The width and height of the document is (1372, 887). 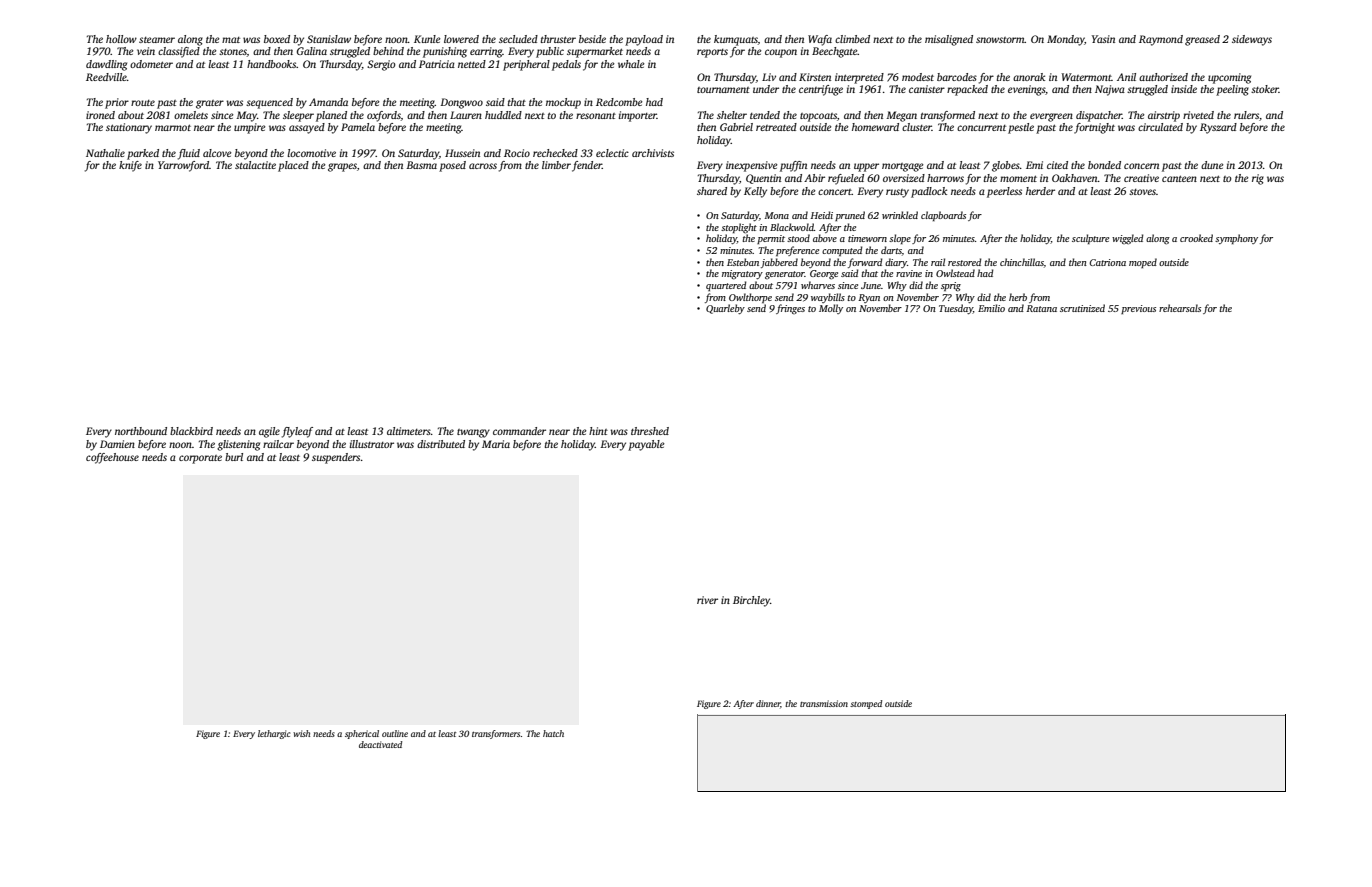 What do you see at coordinates (1198, 115) in the document?
I see `riveted` at bounding box center [1198, 115].
